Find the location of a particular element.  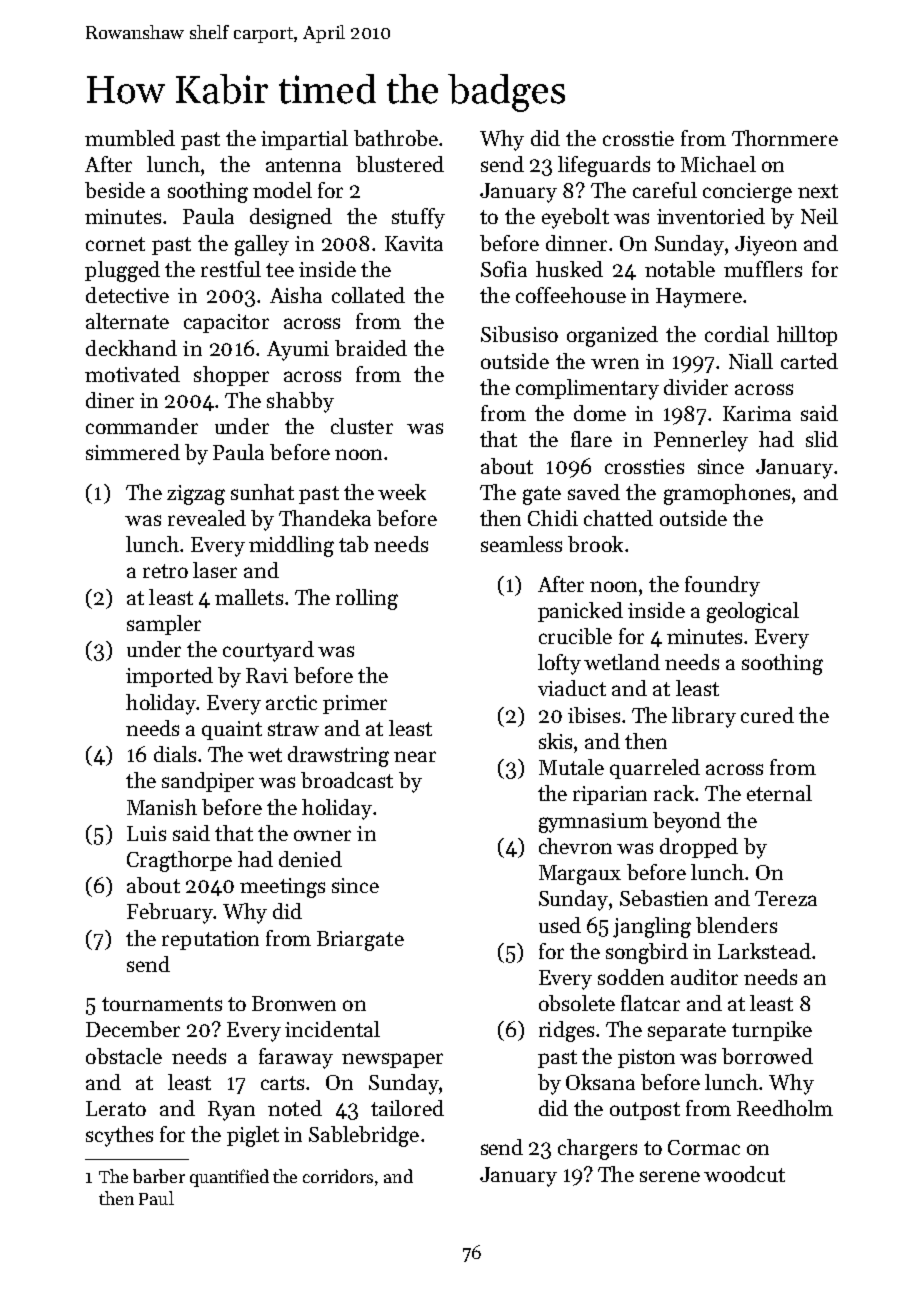

jangling is located at coordinates (652, 927).
